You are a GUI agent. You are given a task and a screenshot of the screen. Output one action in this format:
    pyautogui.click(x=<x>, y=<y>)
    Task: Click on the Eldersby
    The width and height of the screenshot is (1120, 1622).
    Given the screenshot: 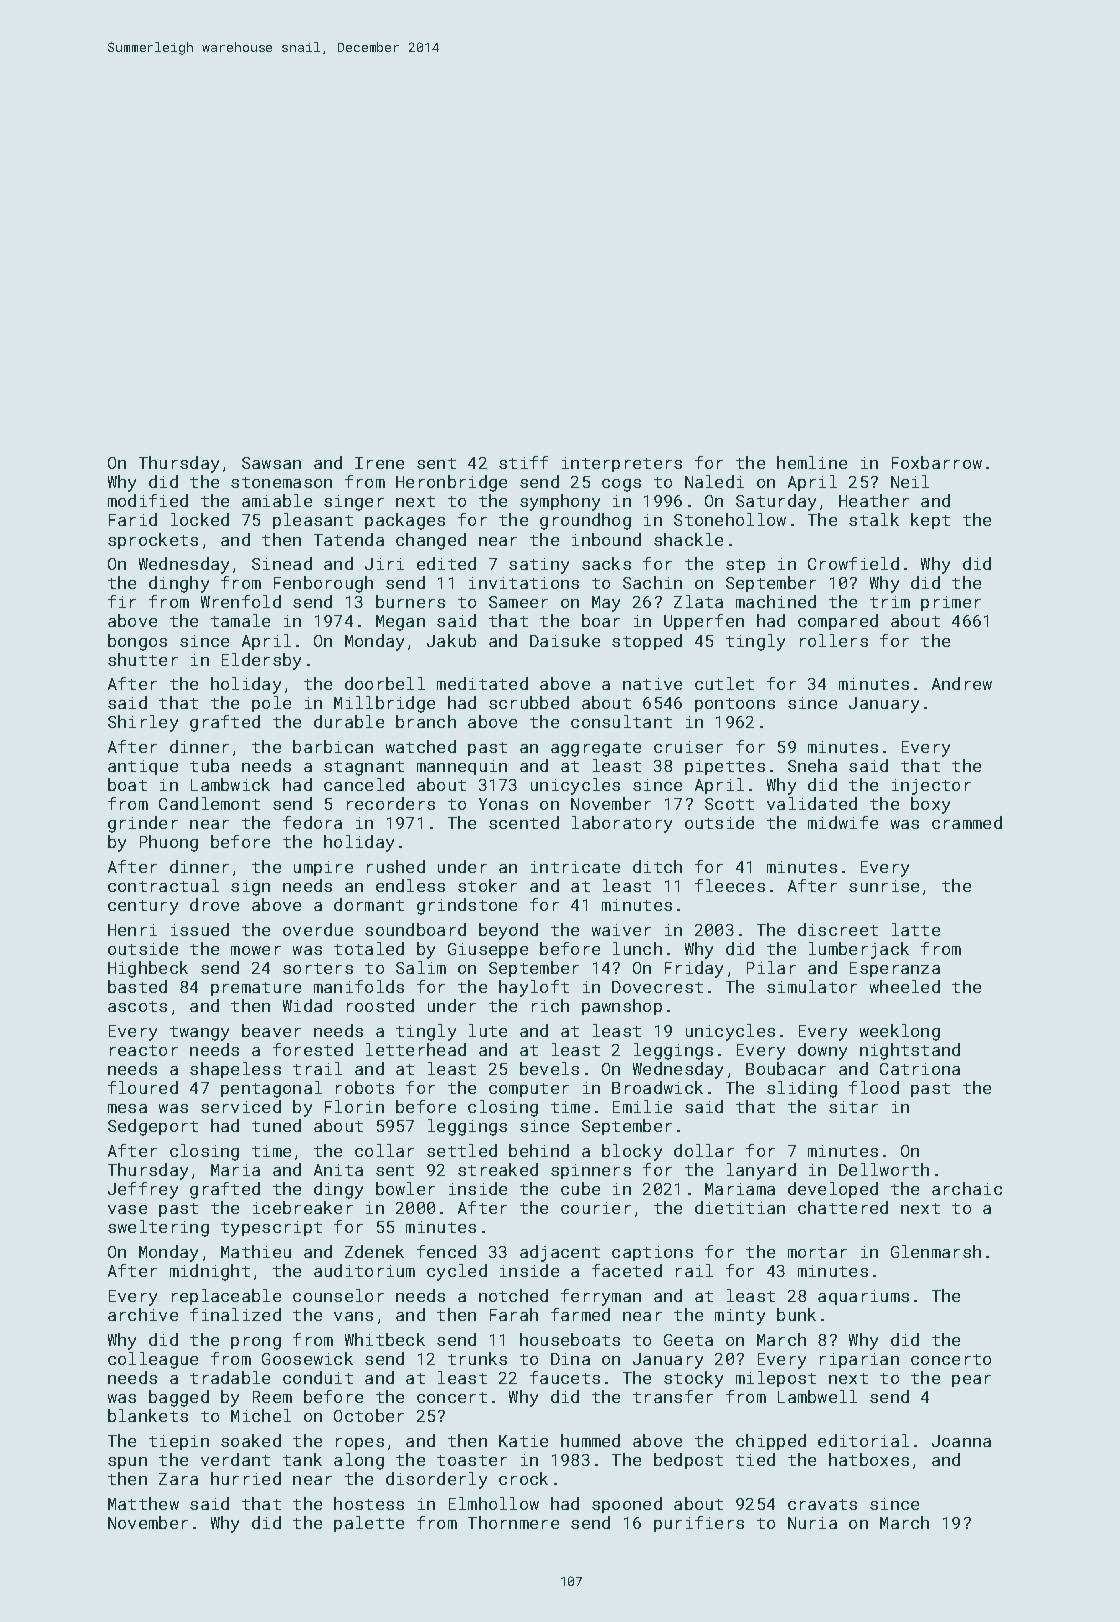 What is the action you would take?
    pyautogui.click(x=261, y=661)
